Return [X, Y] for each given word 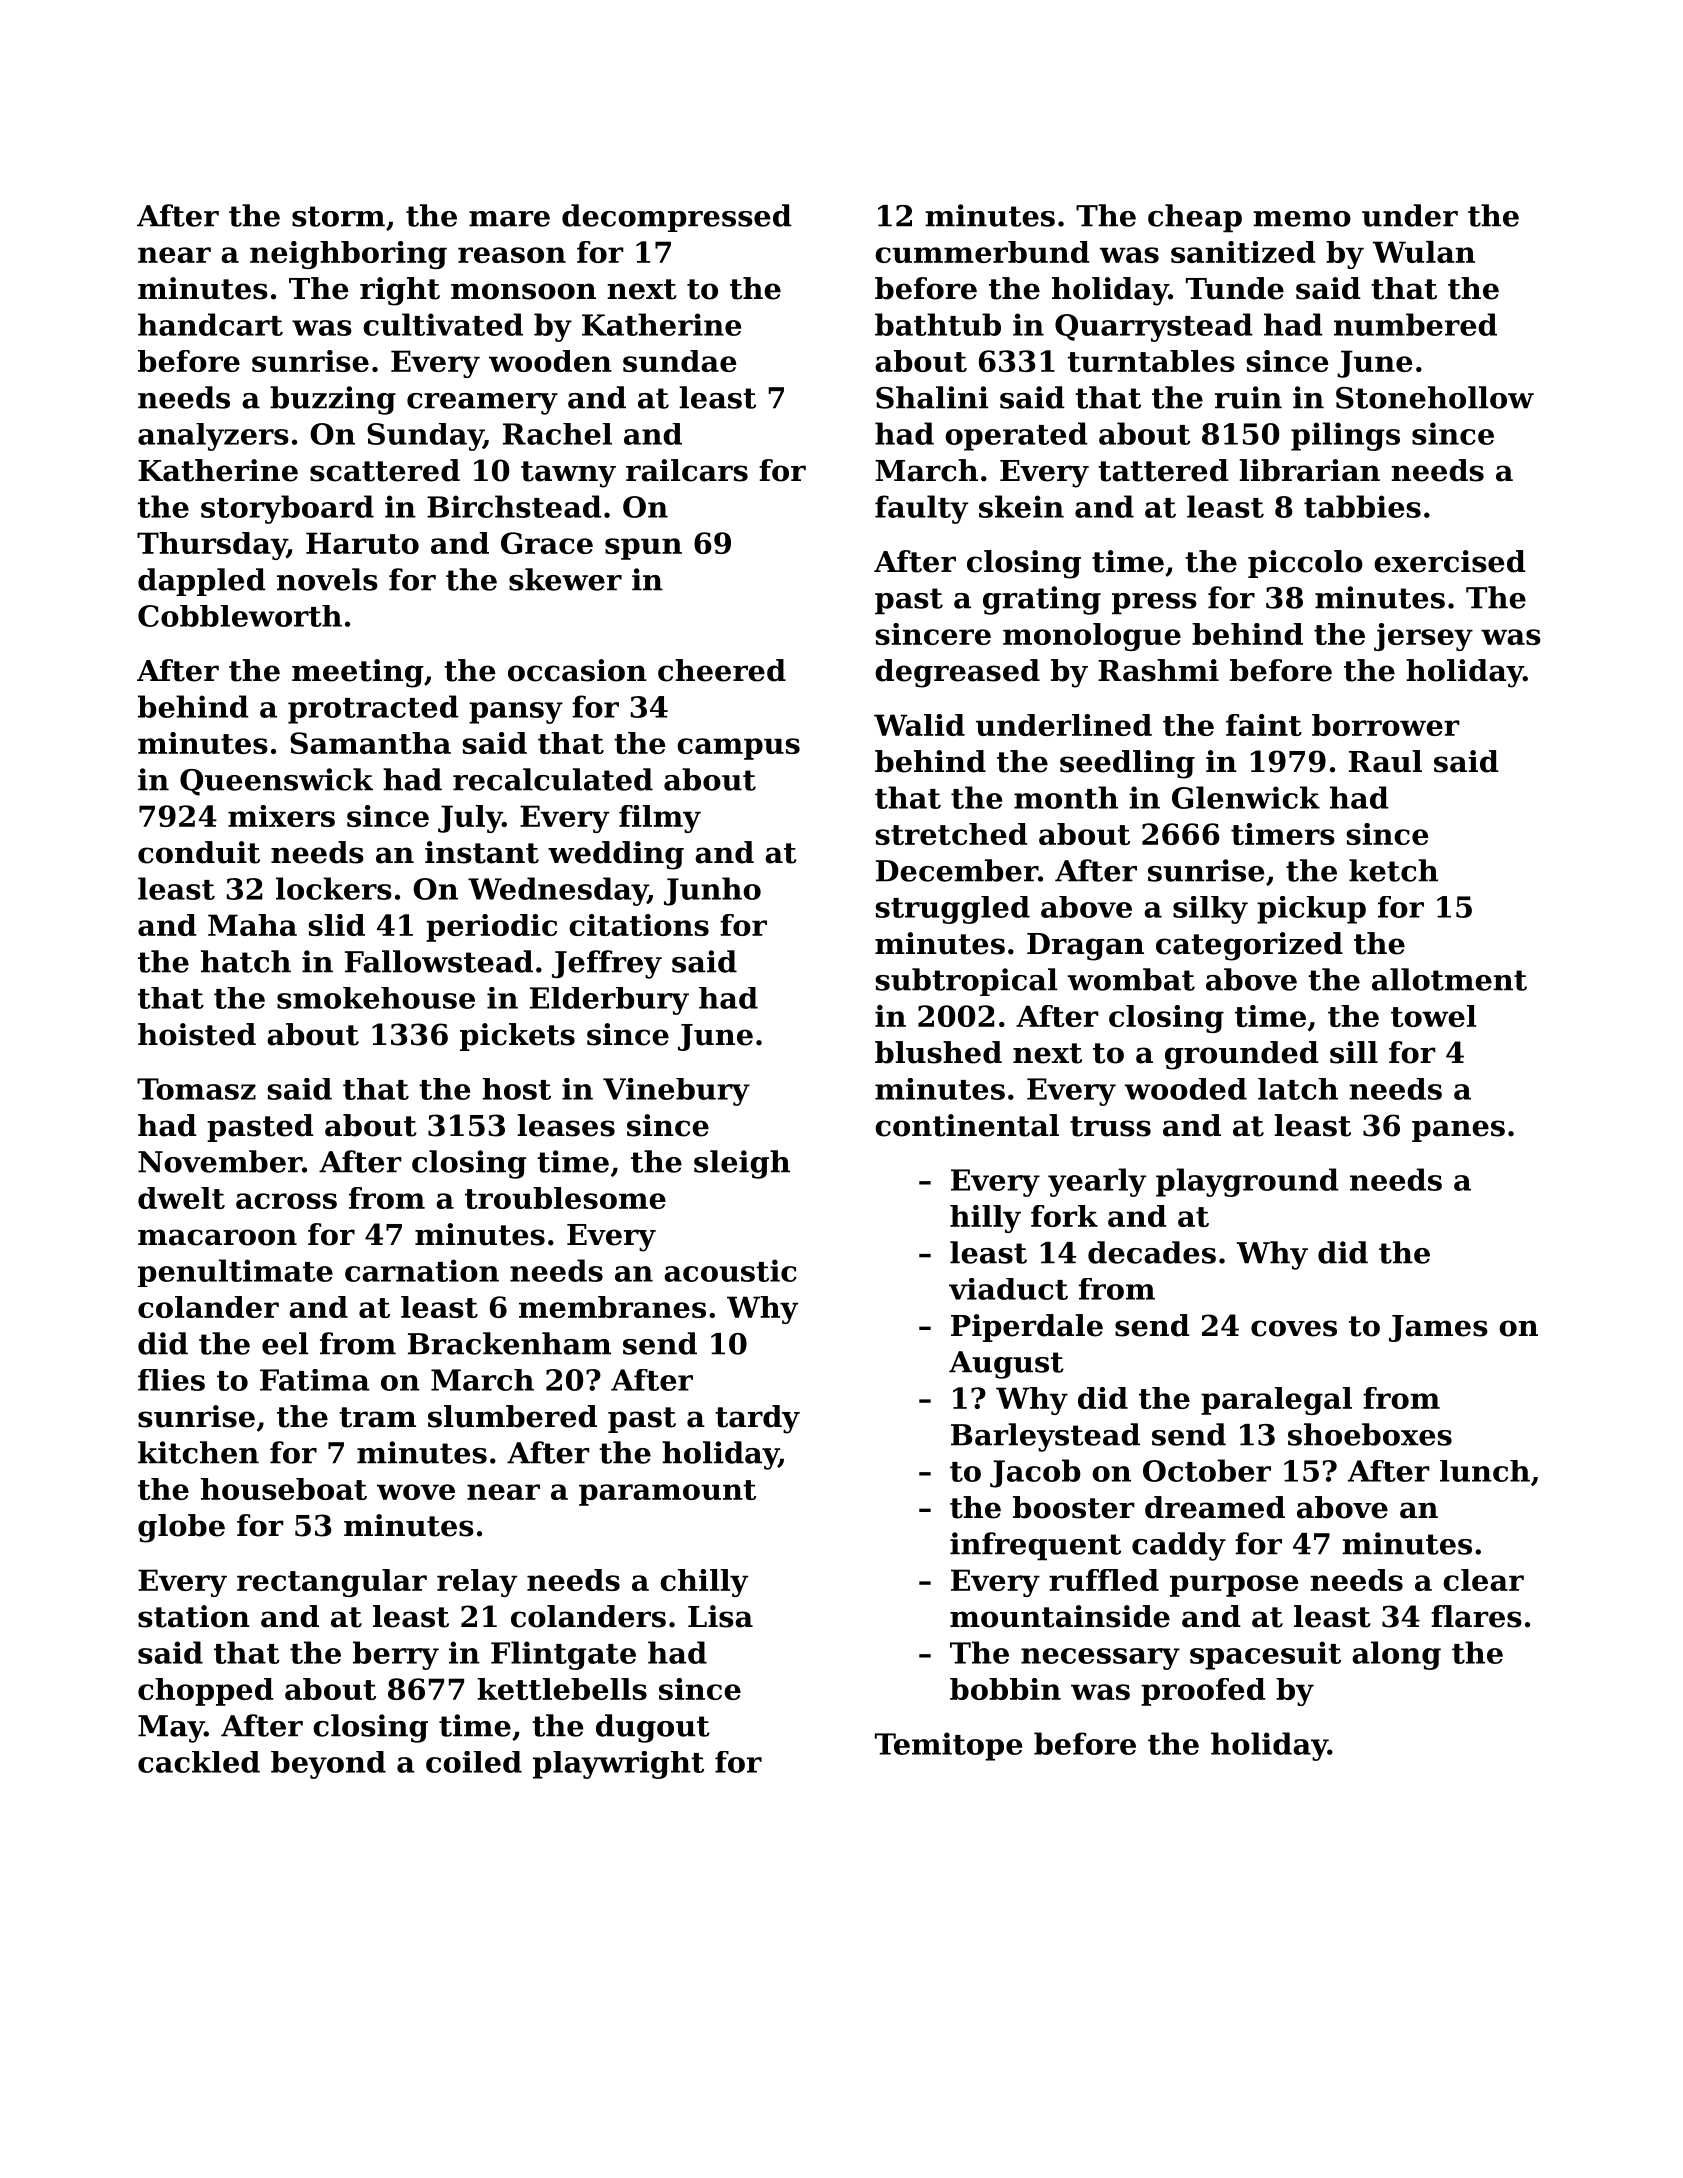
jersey [1423, 637]
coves [1294, 1328]
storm [338, 216]
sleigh [742, 1164]
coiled [474, 1762]
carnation [422, 1270]
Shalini [932, 397]
